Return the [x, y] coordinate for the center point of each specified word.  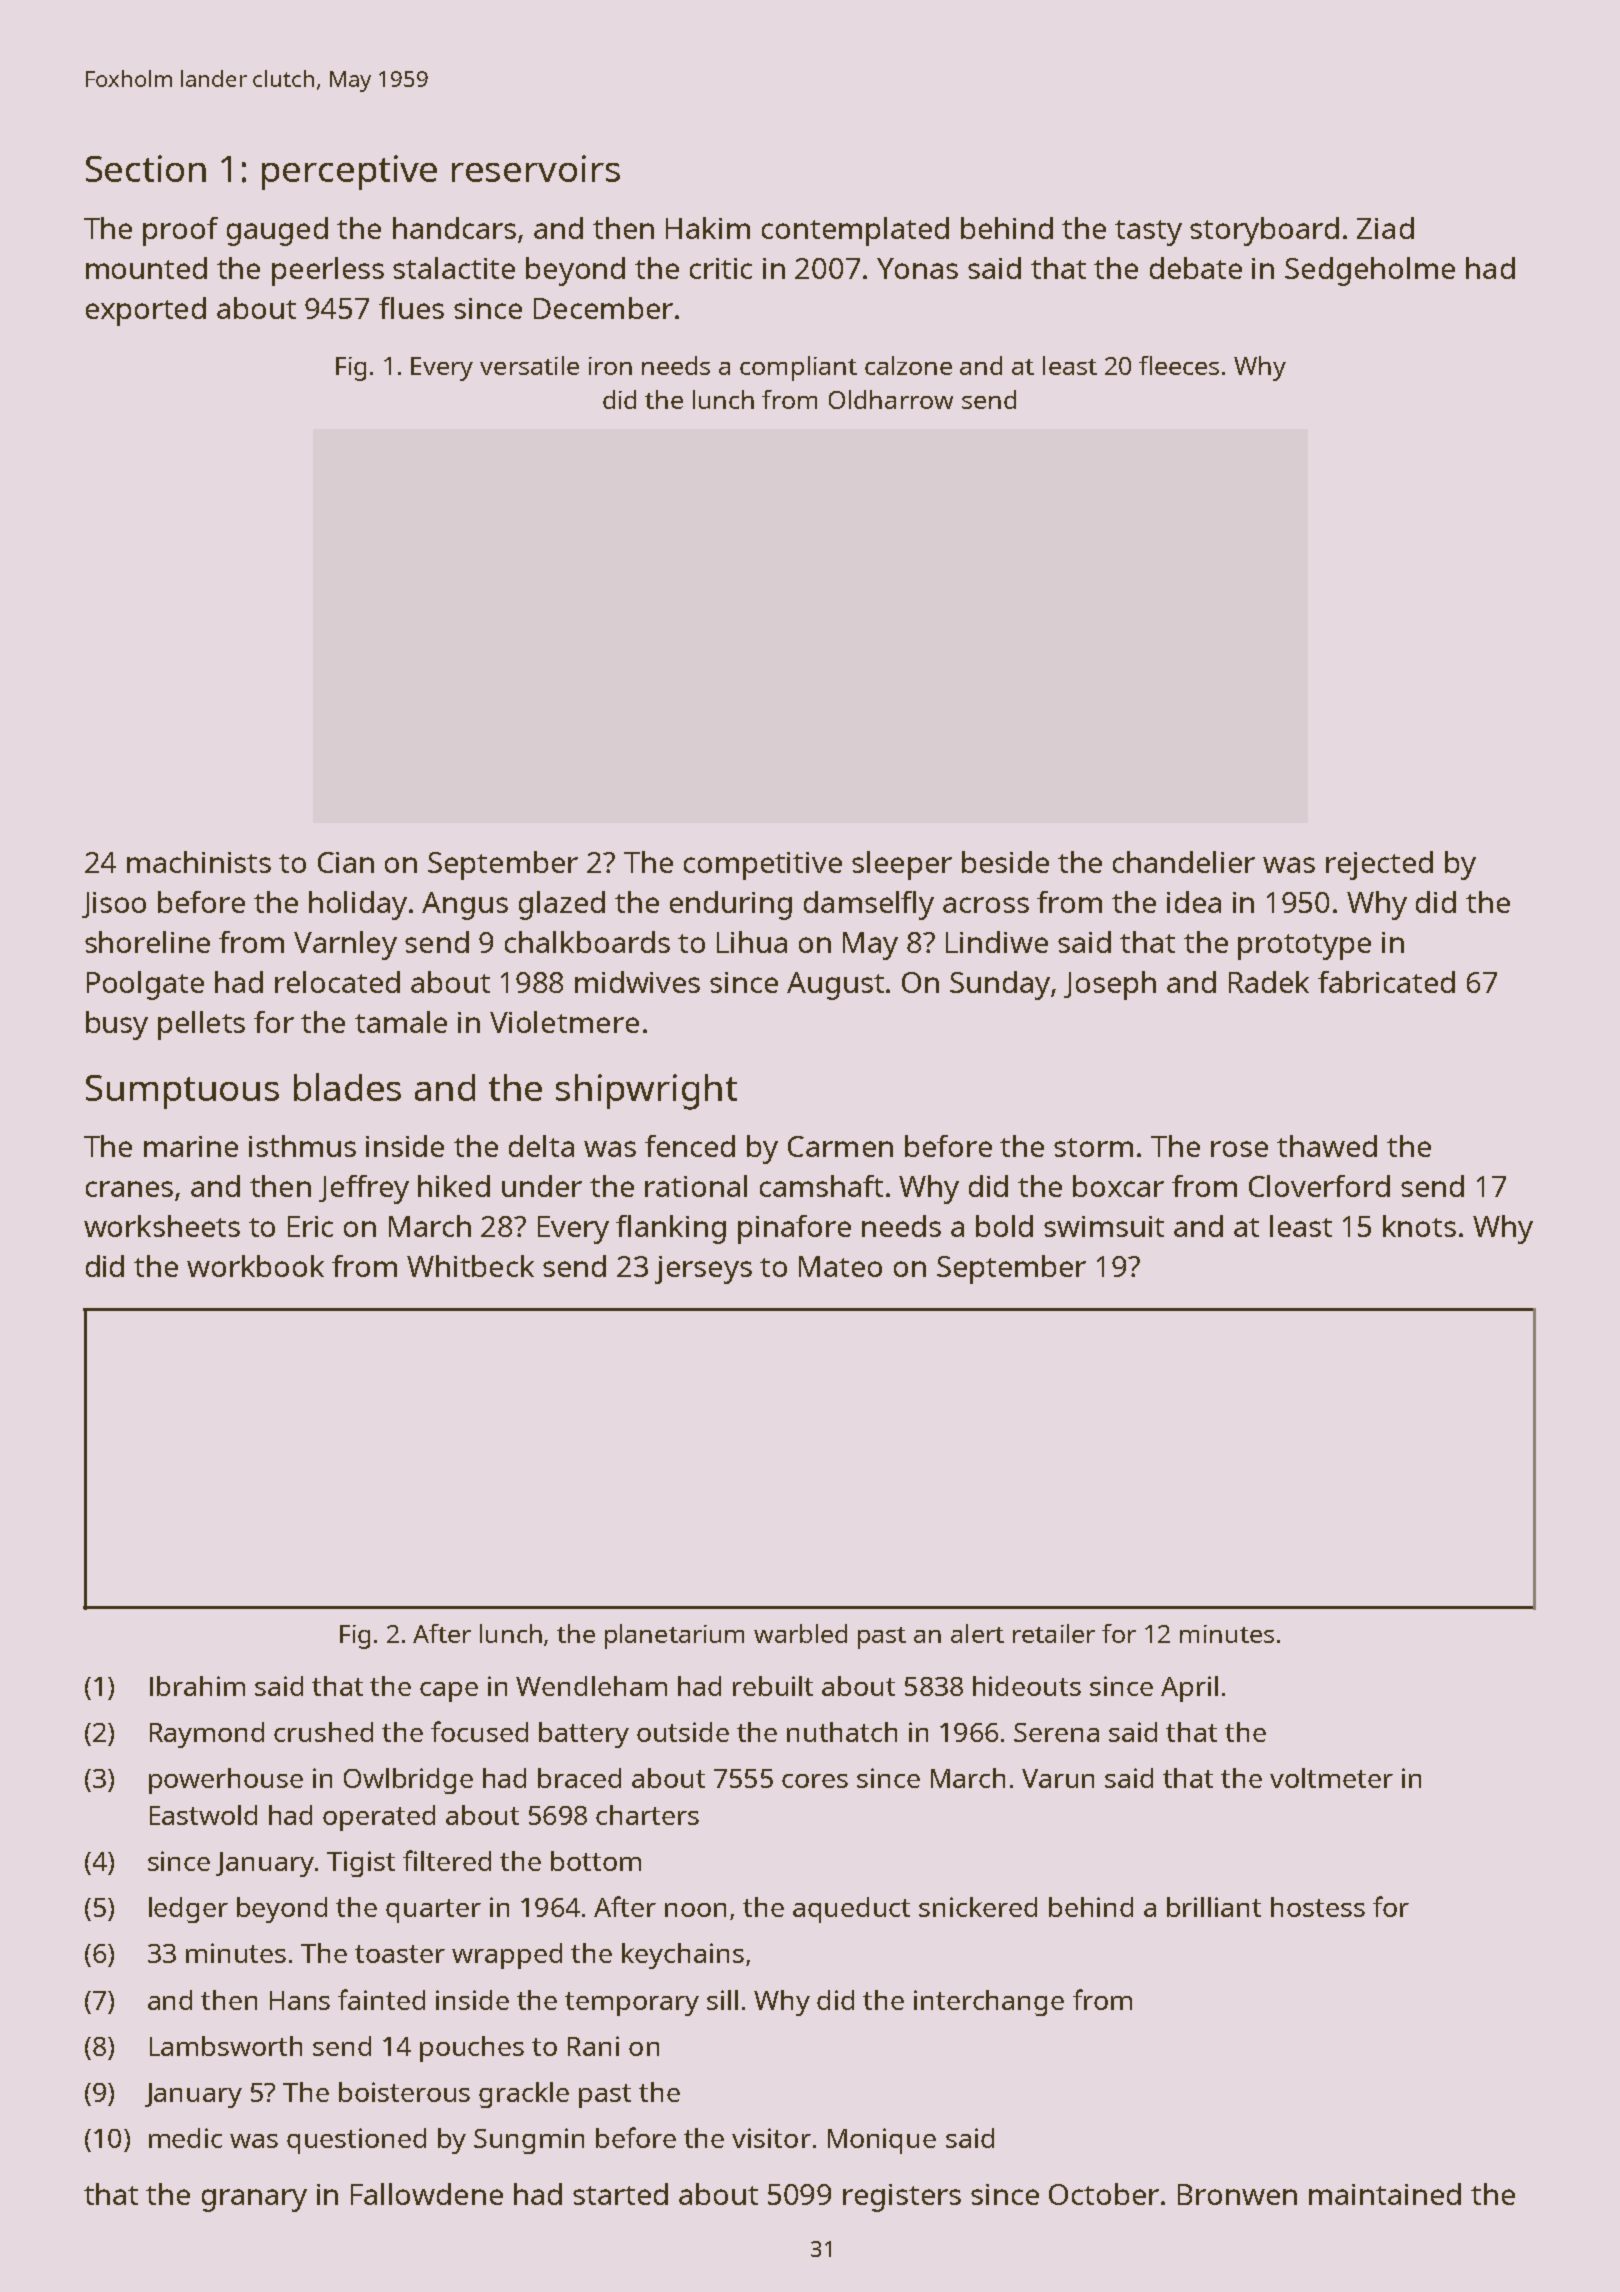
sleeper [902, 865]
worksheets [162, 1226]
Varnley [345, 945]
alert [977, 1633]
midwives [637, 982]
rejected [1379, 865]
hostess [1318, 1907]
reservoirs [536, 168]
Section [146, 168]
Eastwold [203, 1815]
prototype [1304, 947]
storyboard [1264, 231]
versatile [529, 365]
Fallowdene [427, 2194]
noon [695, 1910]
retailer [1054, 1633]
